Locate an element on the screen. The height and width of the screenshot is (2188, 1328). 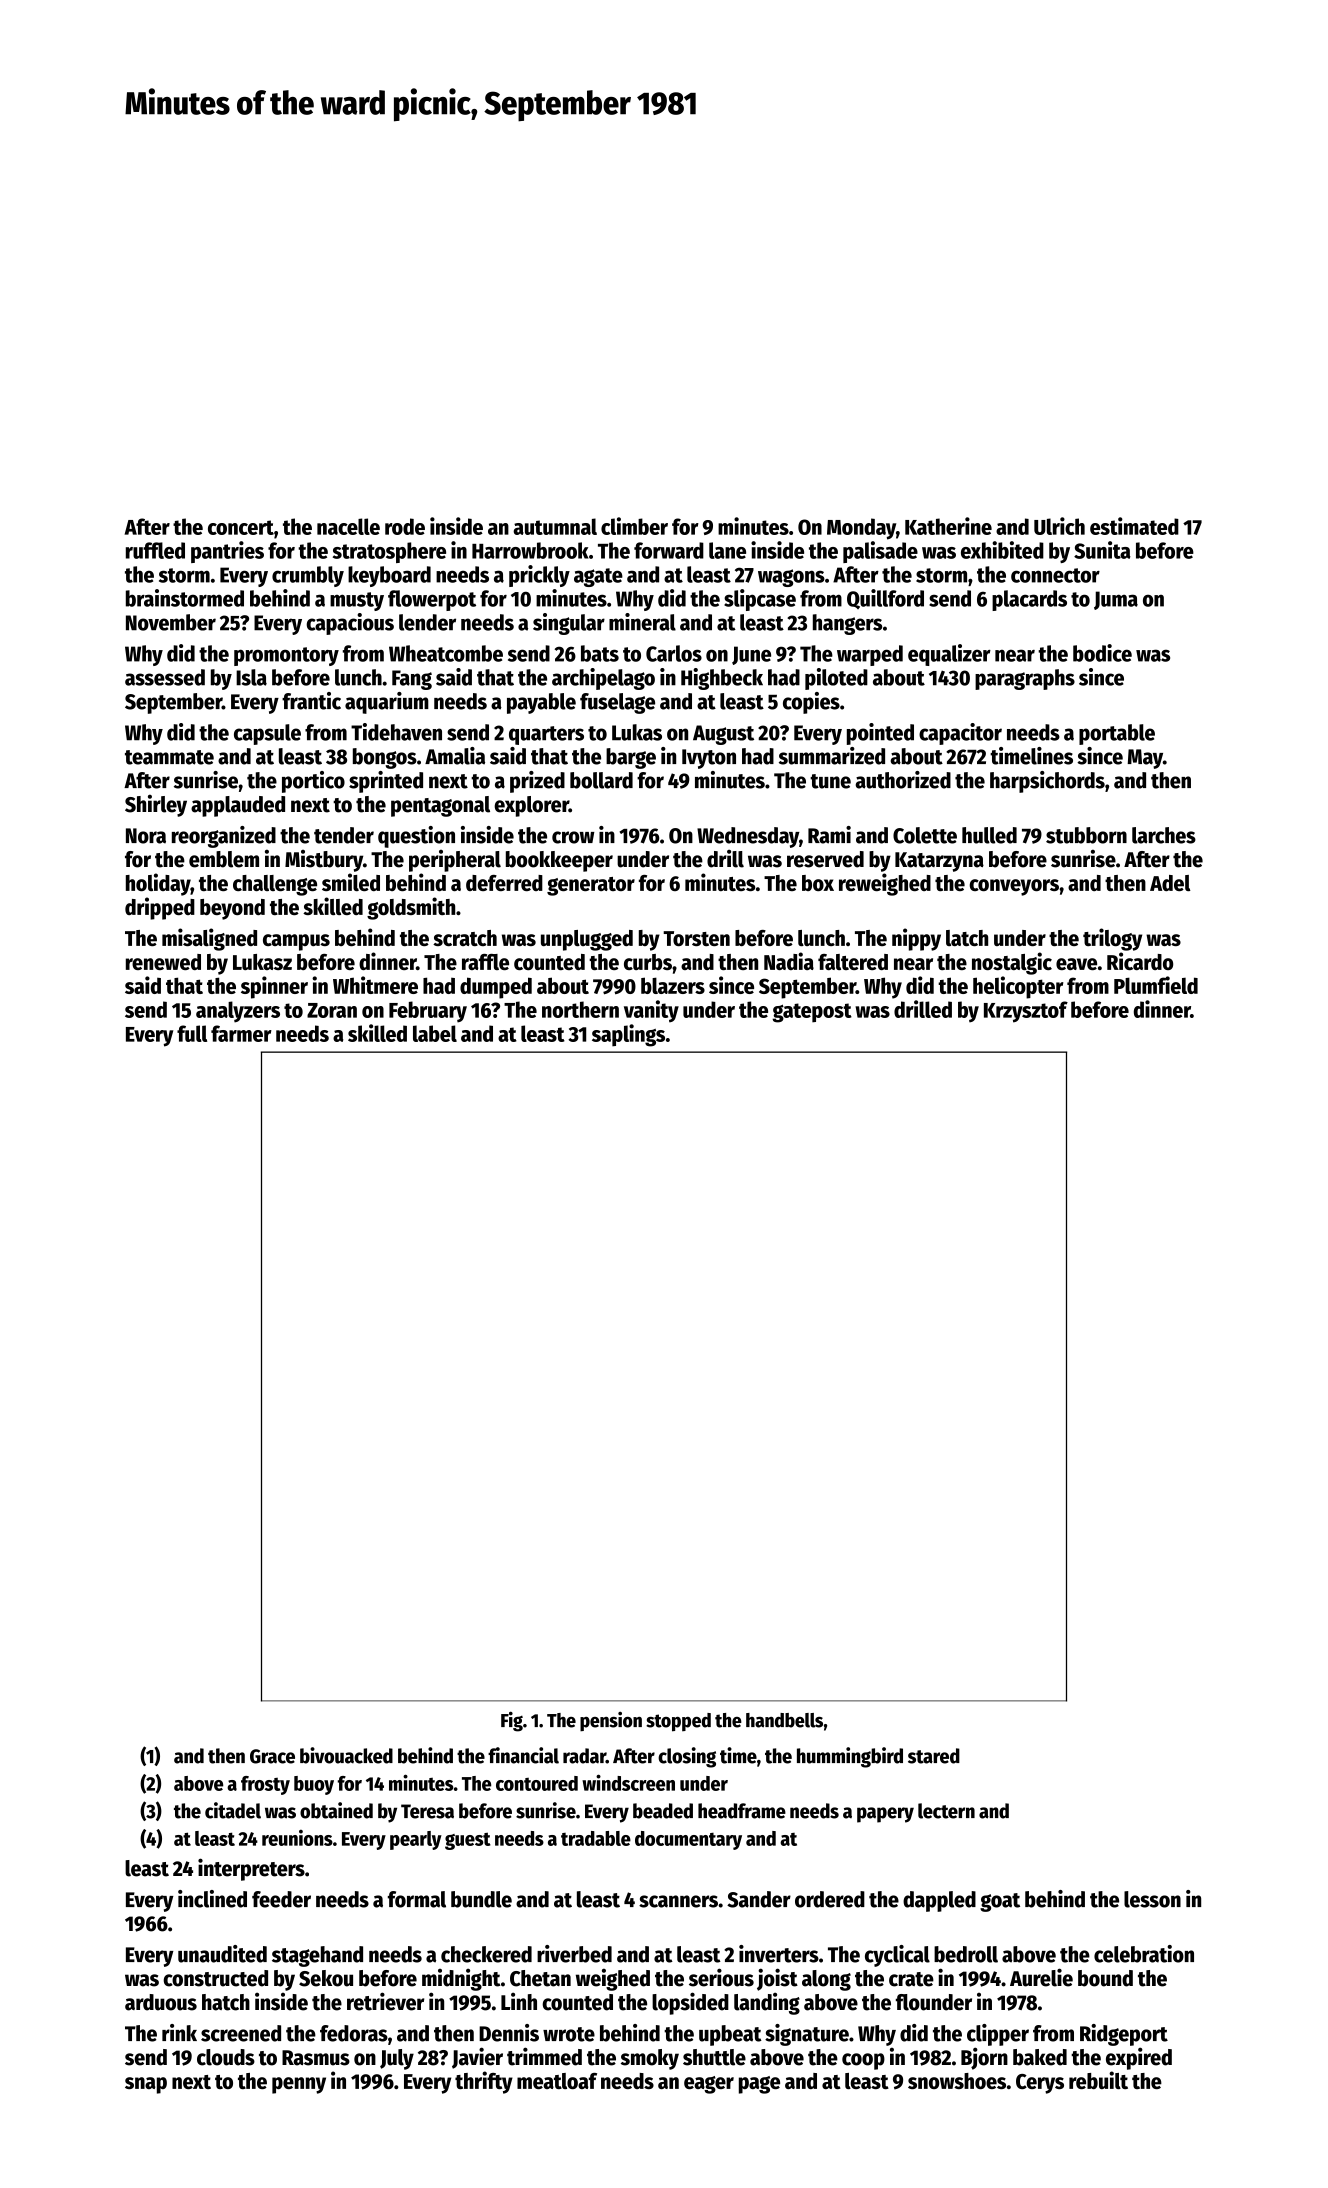
Torsten is located at coordinates (696, 938).
